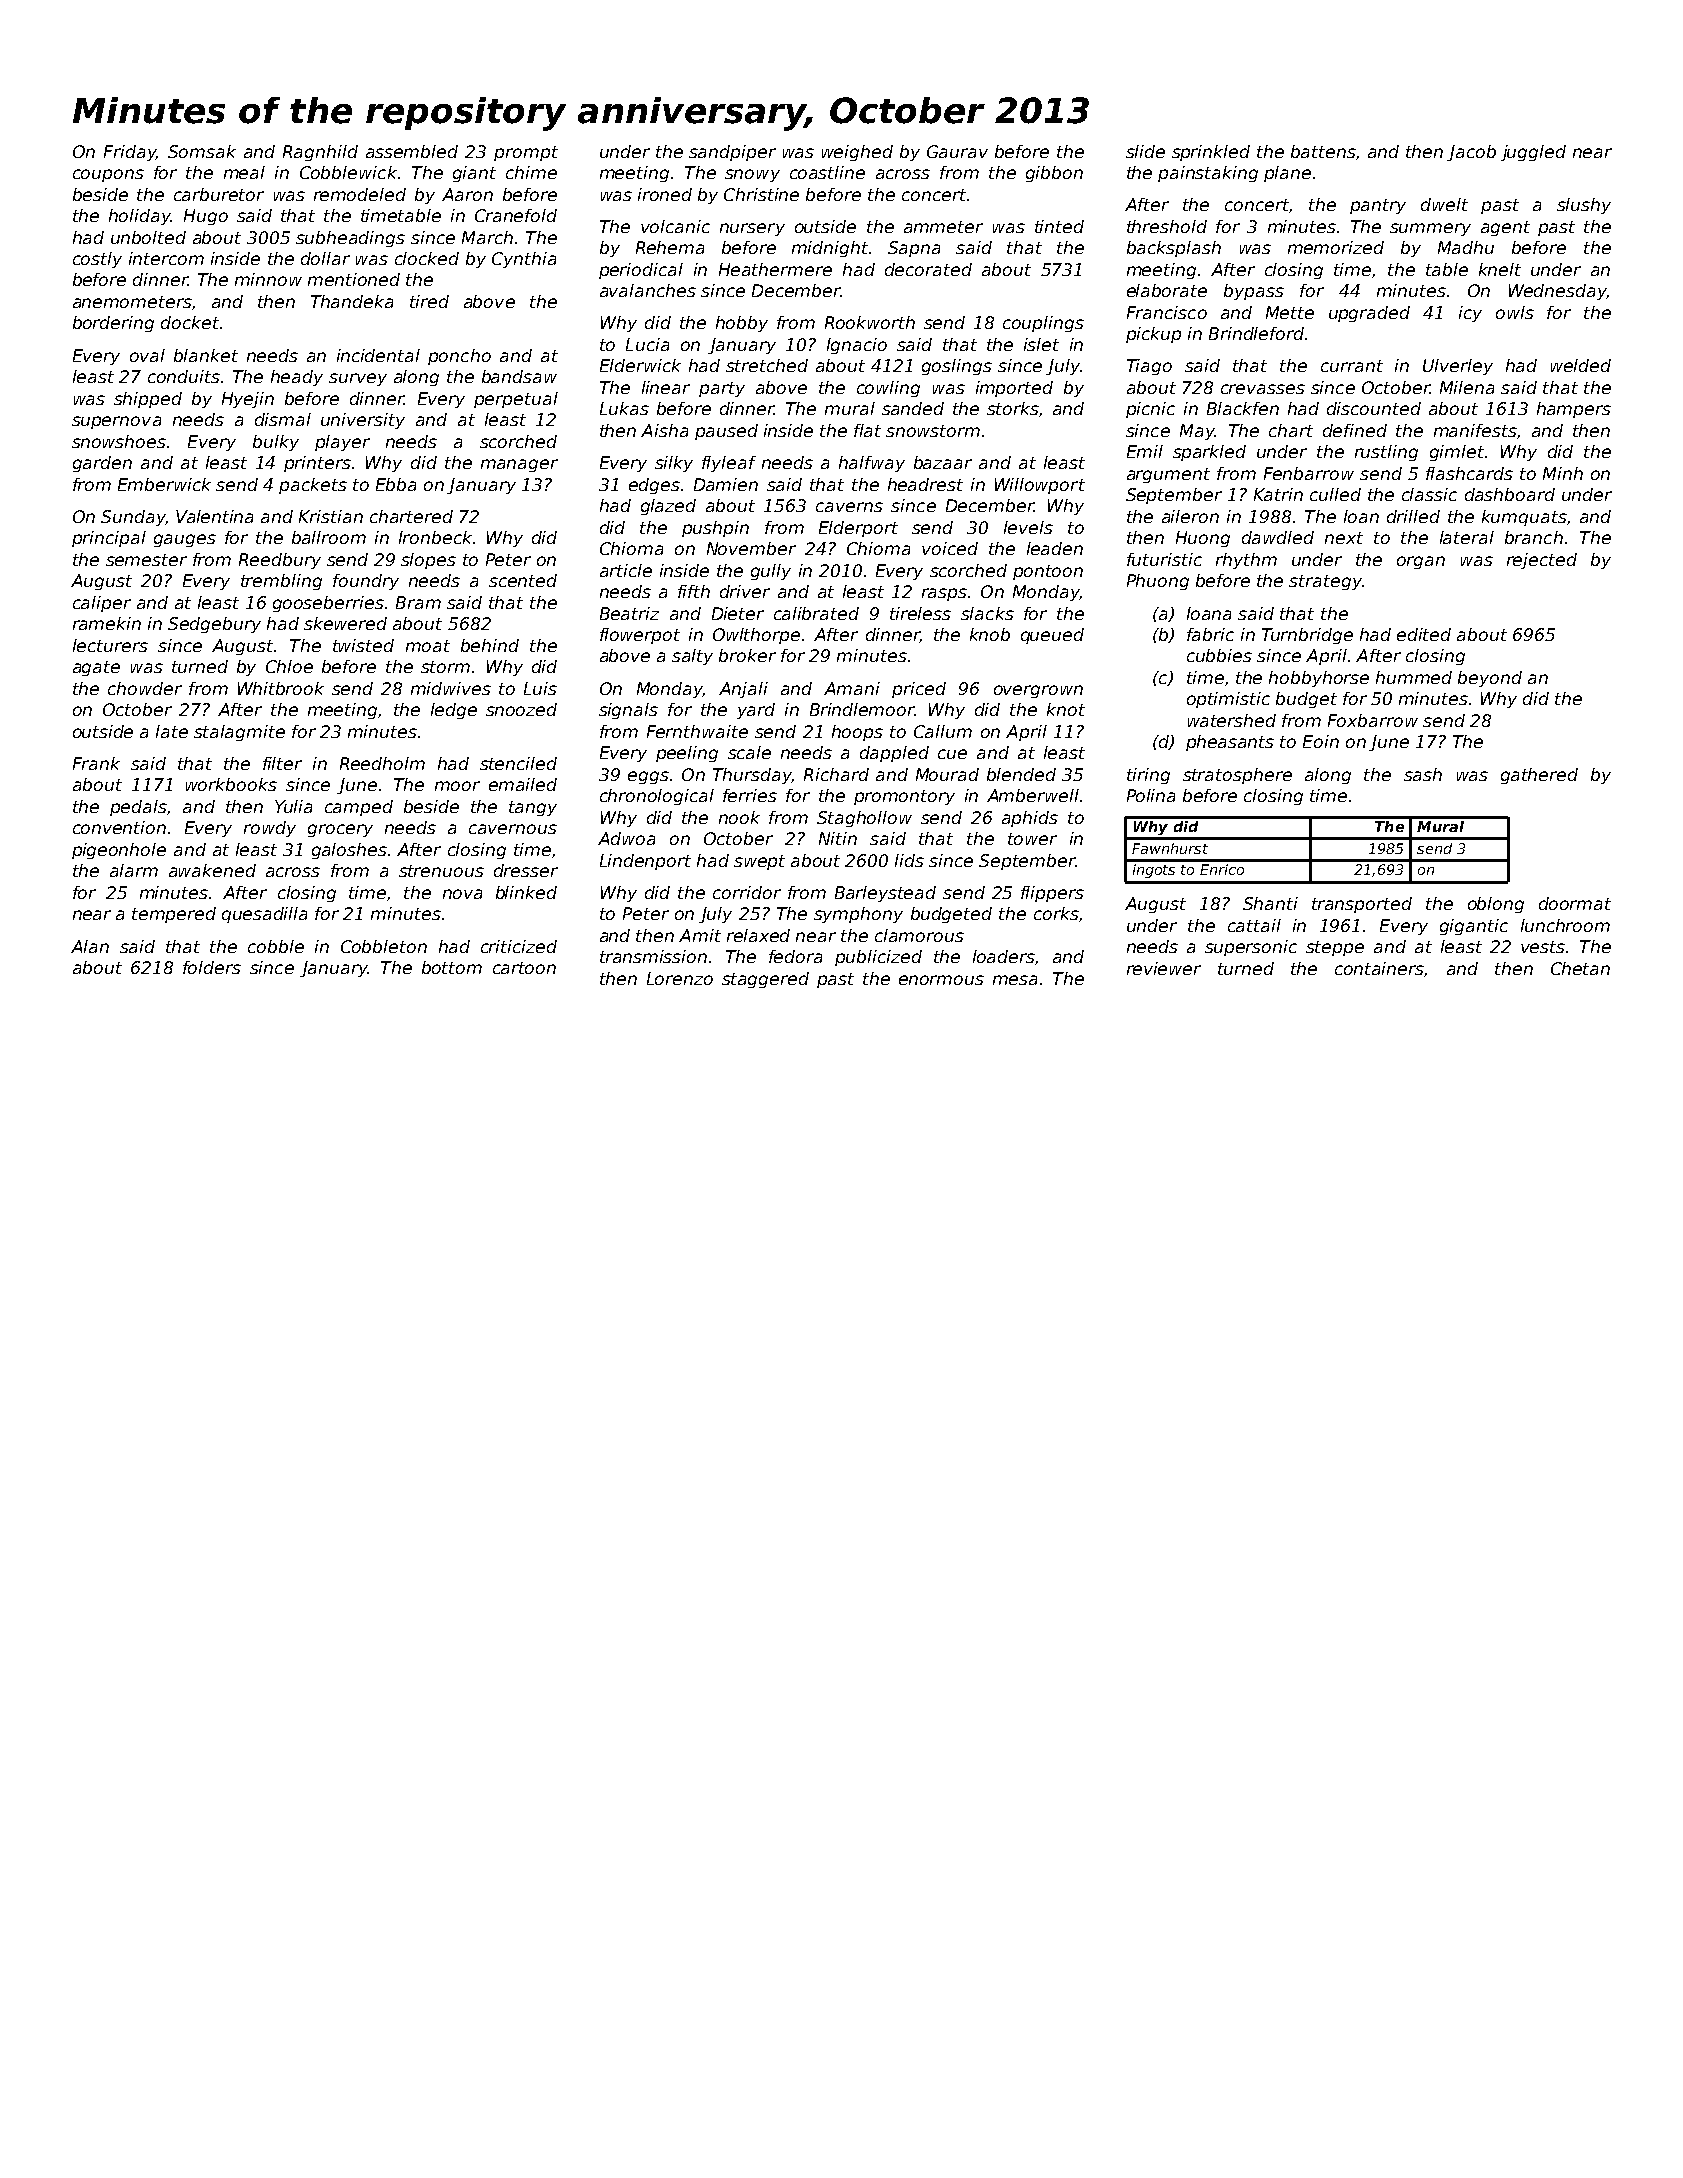  Describe the element at coordinates (231, 784) in the document. I see `workbooks` at that location.
